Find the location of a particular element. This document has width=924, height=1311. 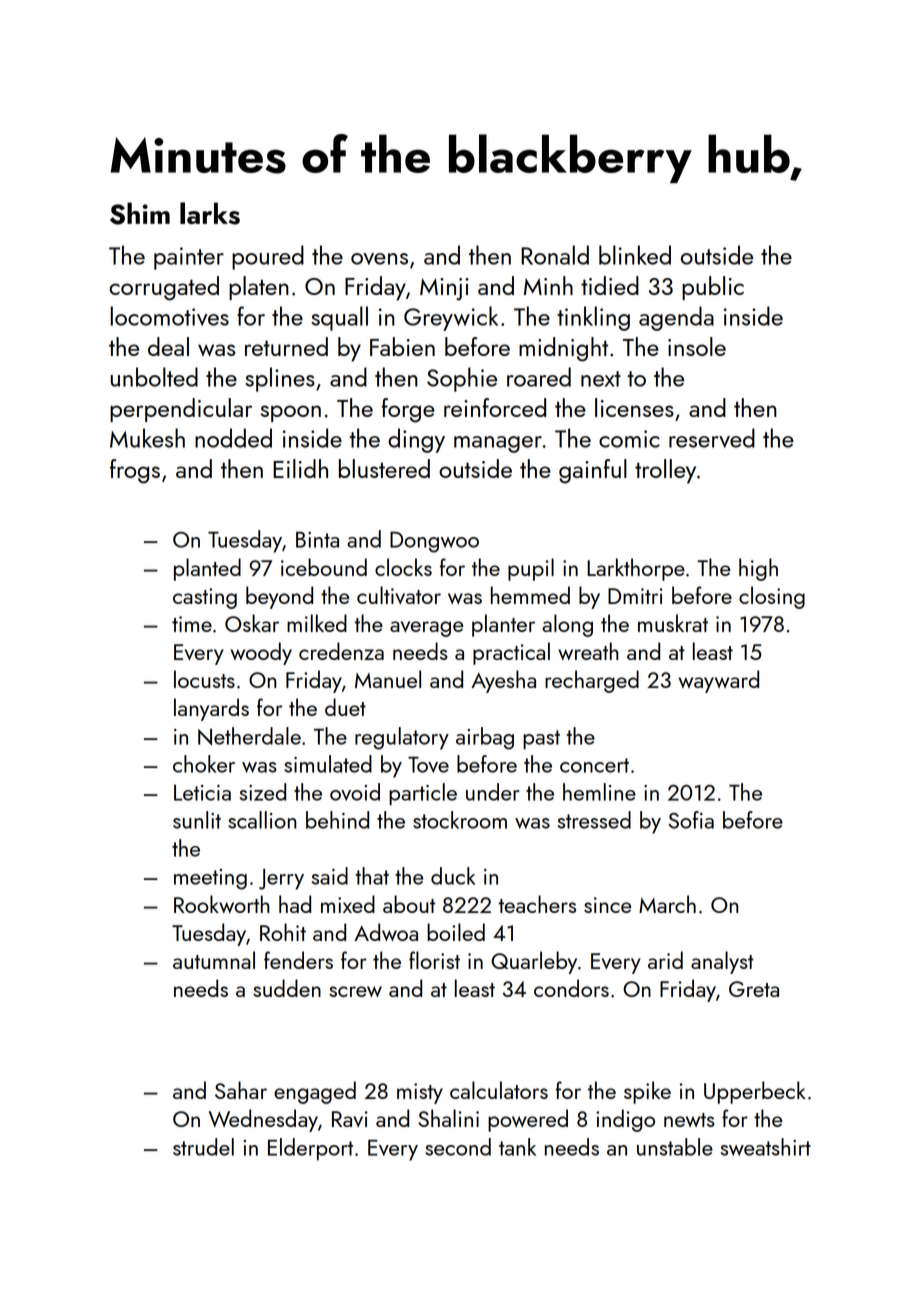

clocks is located at coordinates (403, 567).
